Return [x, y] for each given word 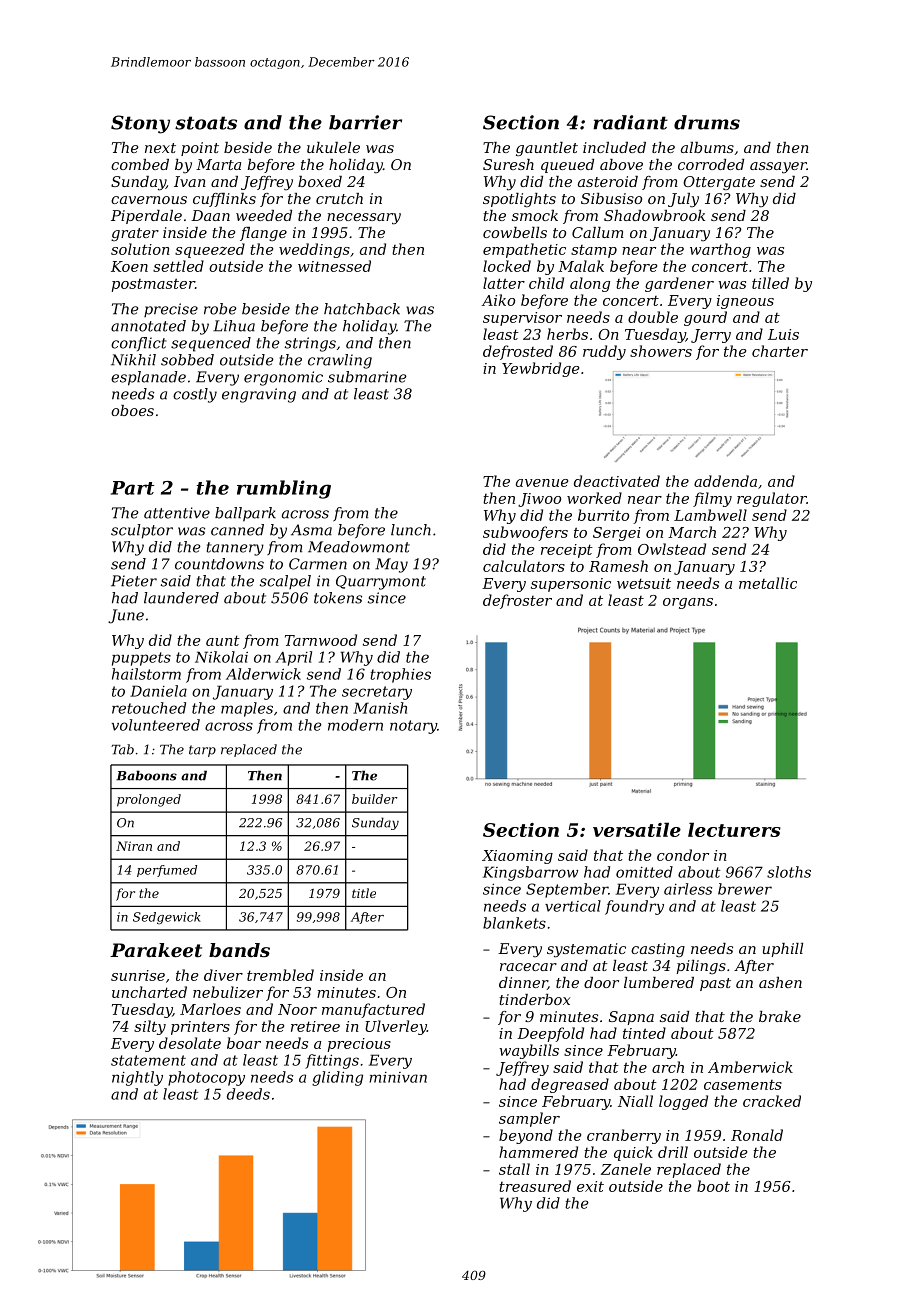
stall [514, 1169]
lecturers [734, 829]
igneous [745, 302]
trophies [400, 675]
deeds [248, 1094]
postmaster [153, 285]
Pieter [134, 581]
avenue [542, 483]
